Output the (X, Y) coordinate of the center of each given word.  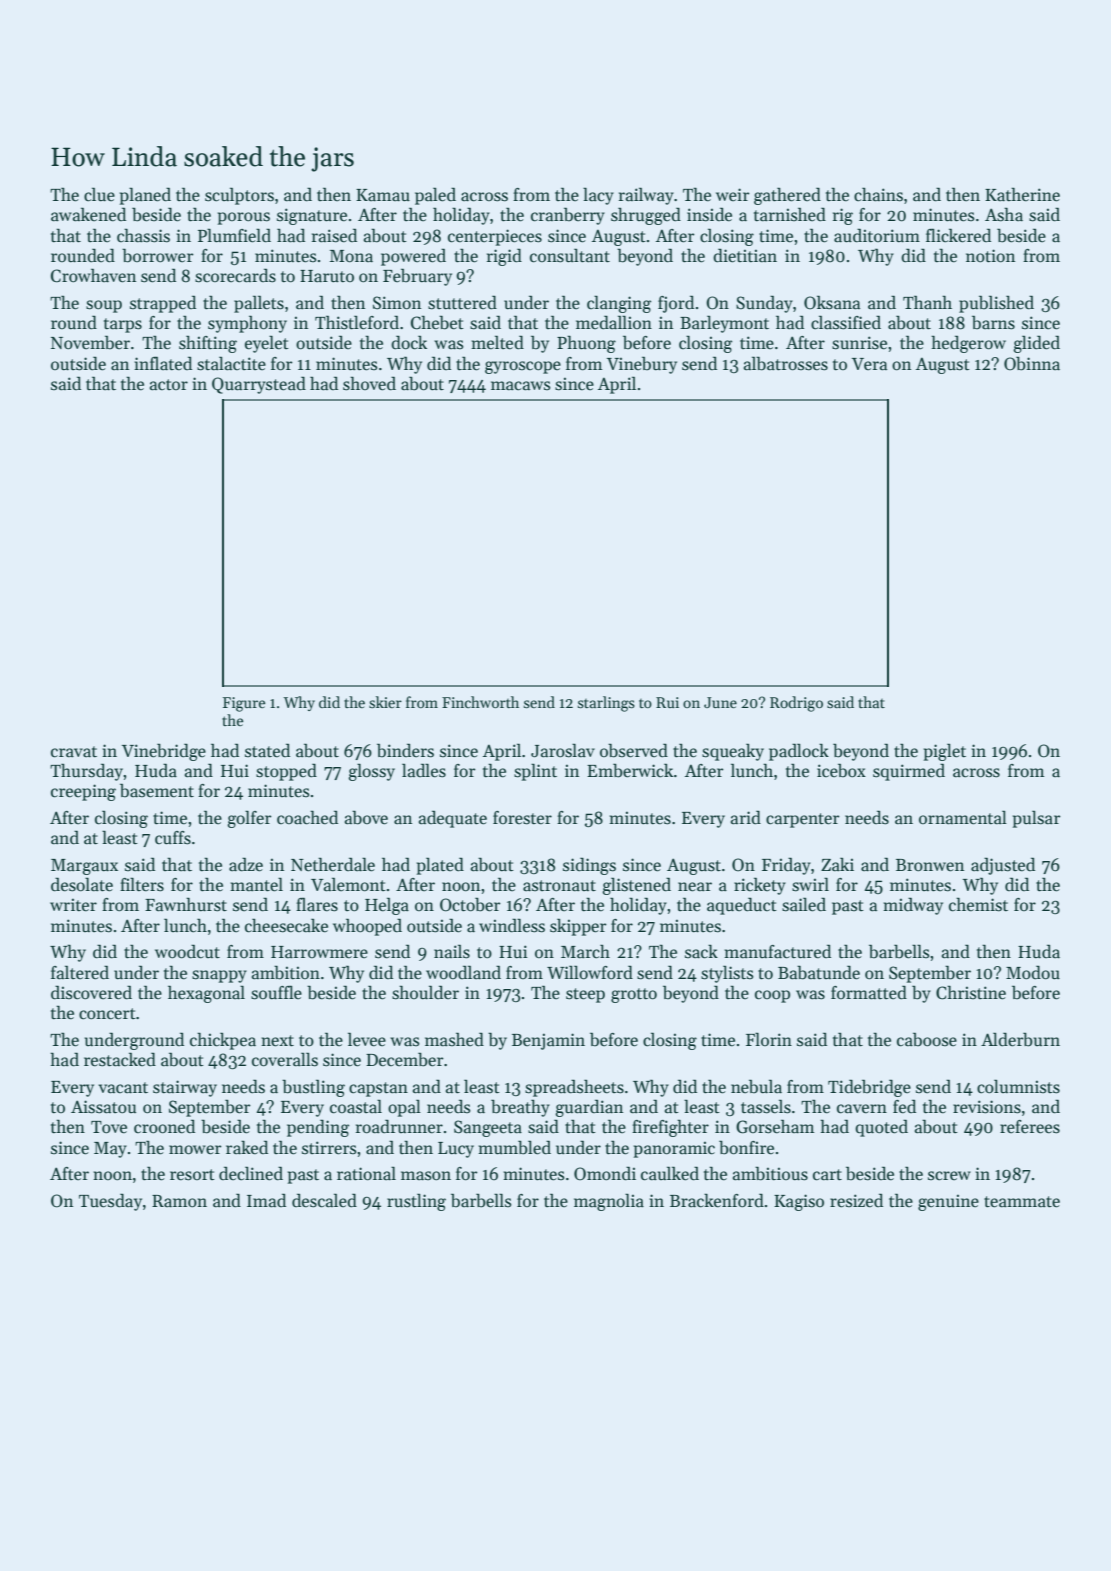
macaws (521, 386)
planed (145, 196)
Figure (244, 704)
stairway (185, 1088)
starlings (606, 704)
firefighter (670, 1128)
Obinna (1032, 363)
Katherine (1022, 194)
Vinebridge (164, 752)
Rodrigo (796, 704)
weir (733, 195)
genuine (948, 1202)
